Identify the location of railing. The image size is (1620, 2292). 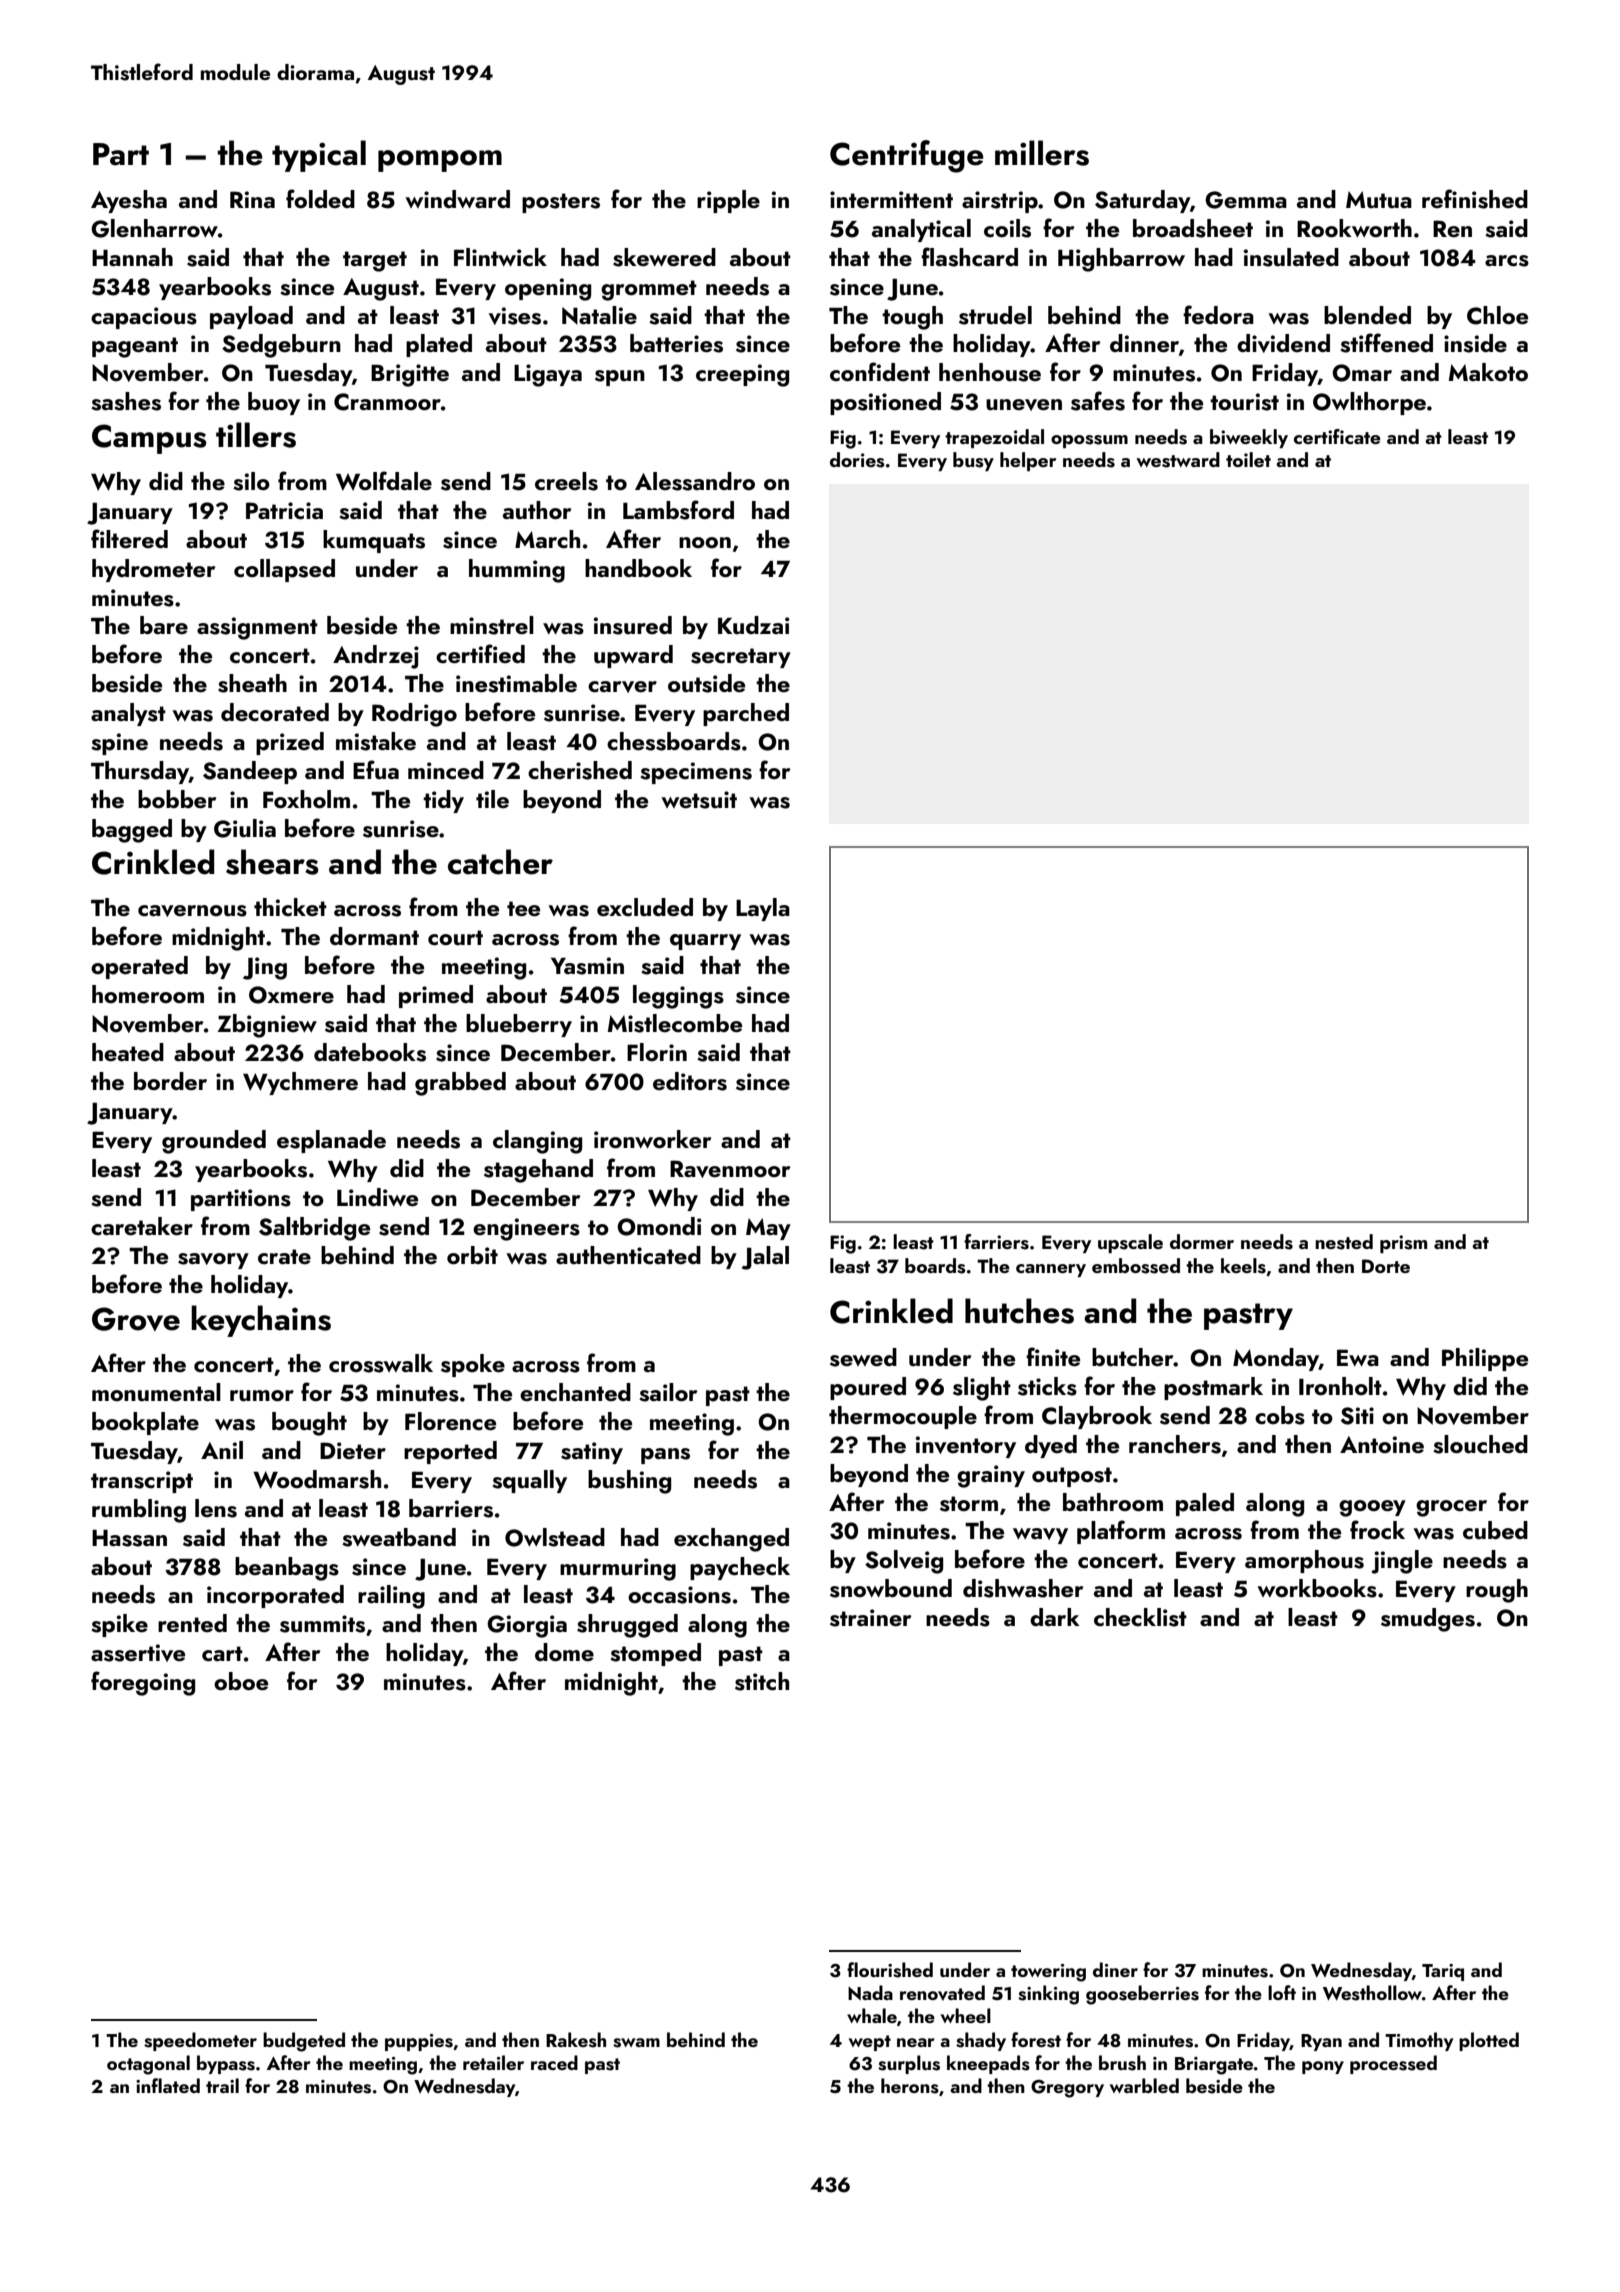
(391, 1597).
